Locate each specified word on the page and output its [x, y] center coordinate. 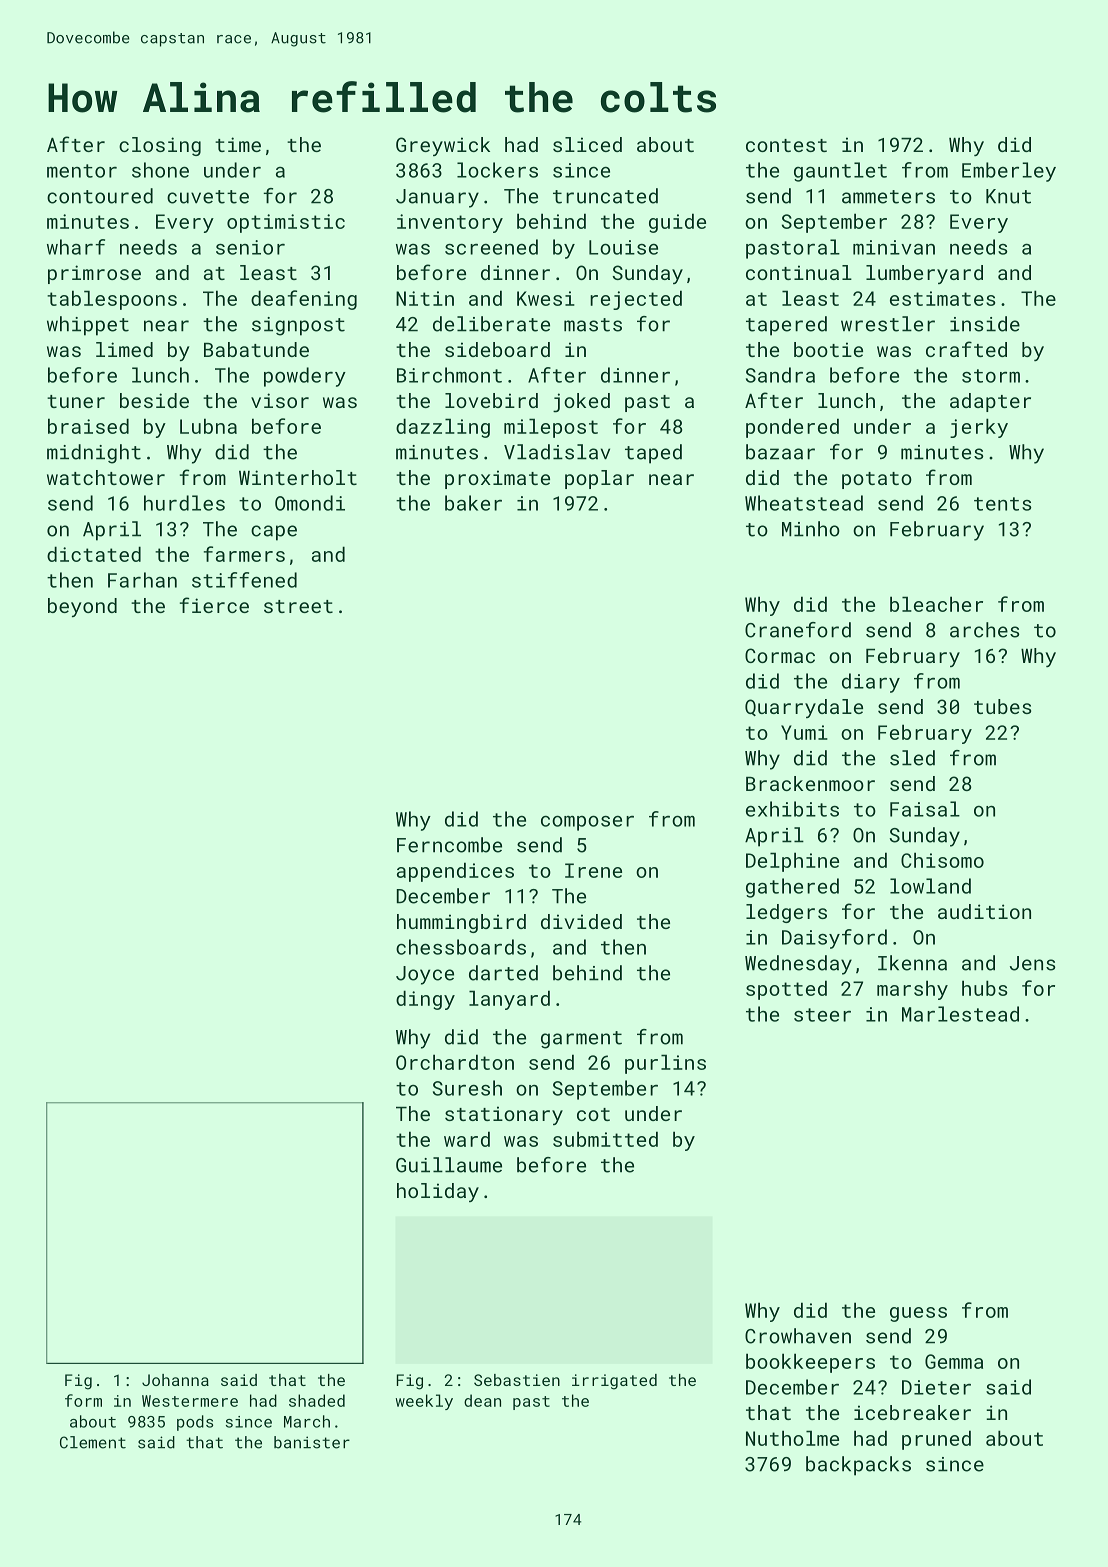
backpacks [858, 1466]
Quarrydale [804, 708]
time [238, 144]
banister [312, 1442]
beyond [82, 607]
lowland [930, 886]
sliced [587, 144]
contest [786, 145]
